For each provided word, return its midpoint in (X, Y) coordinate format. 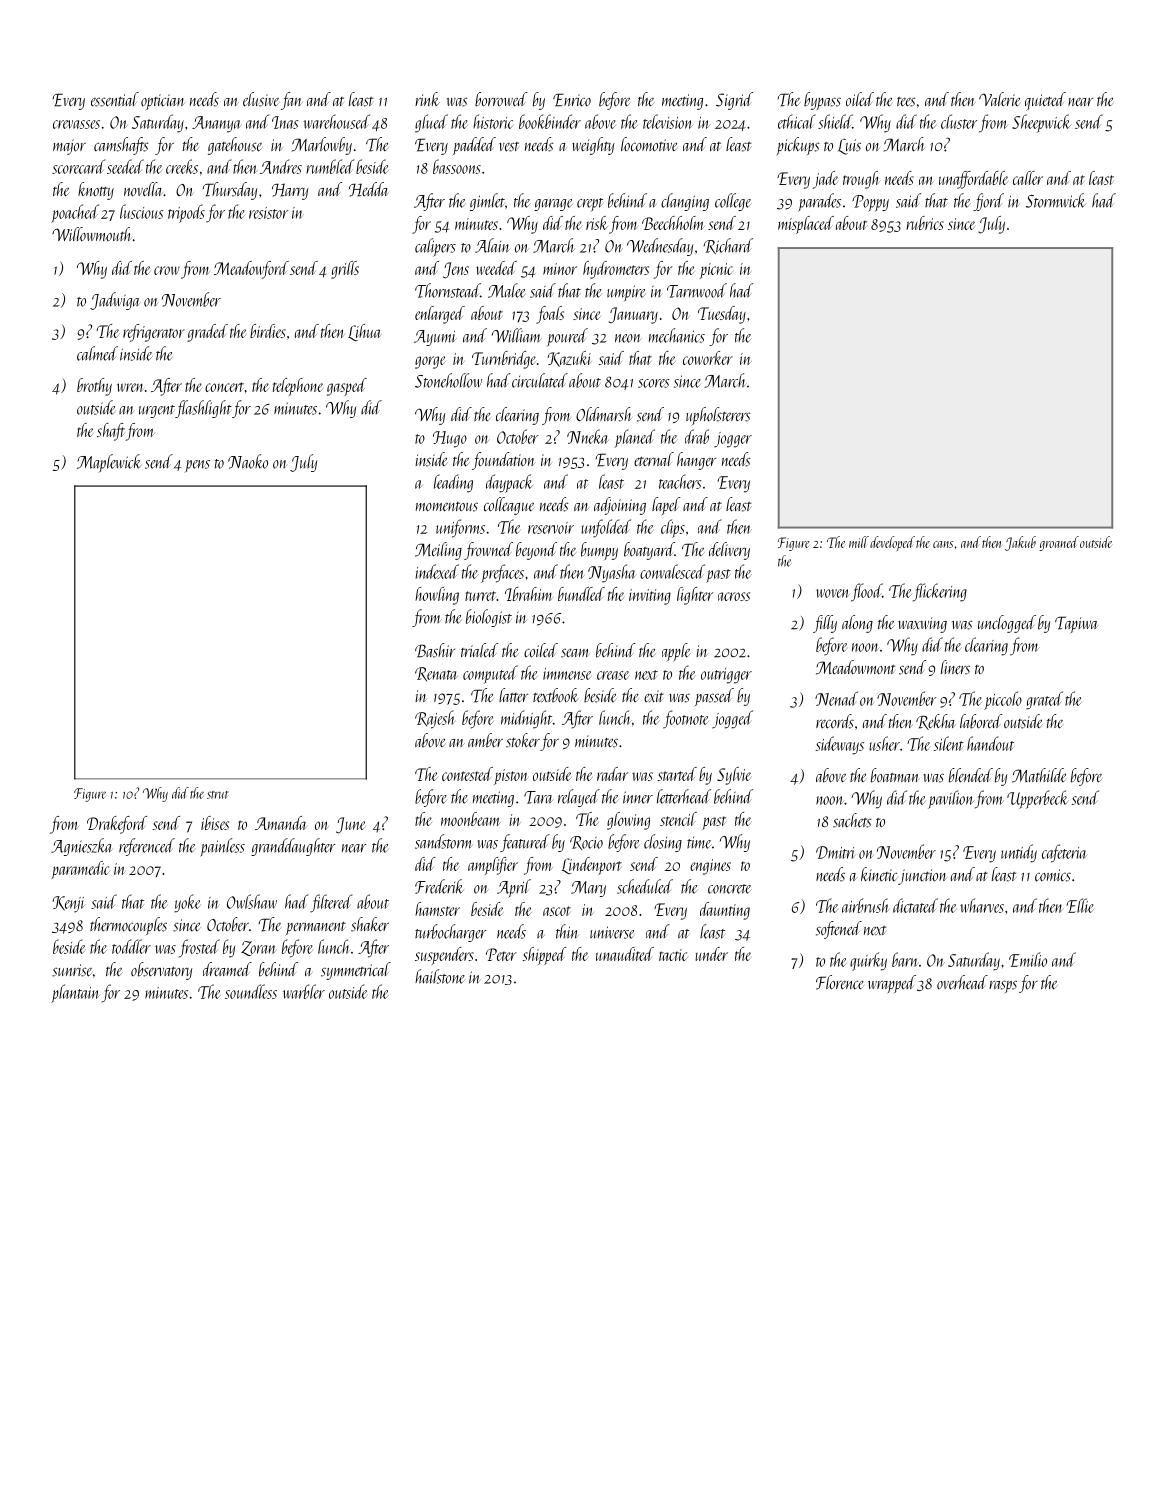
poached (75, 213)
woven (833, 593)
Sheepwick (1041, 123)
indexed (437, 571)
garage (553, 205)
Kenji (68, 904)
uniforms (460, 528)
